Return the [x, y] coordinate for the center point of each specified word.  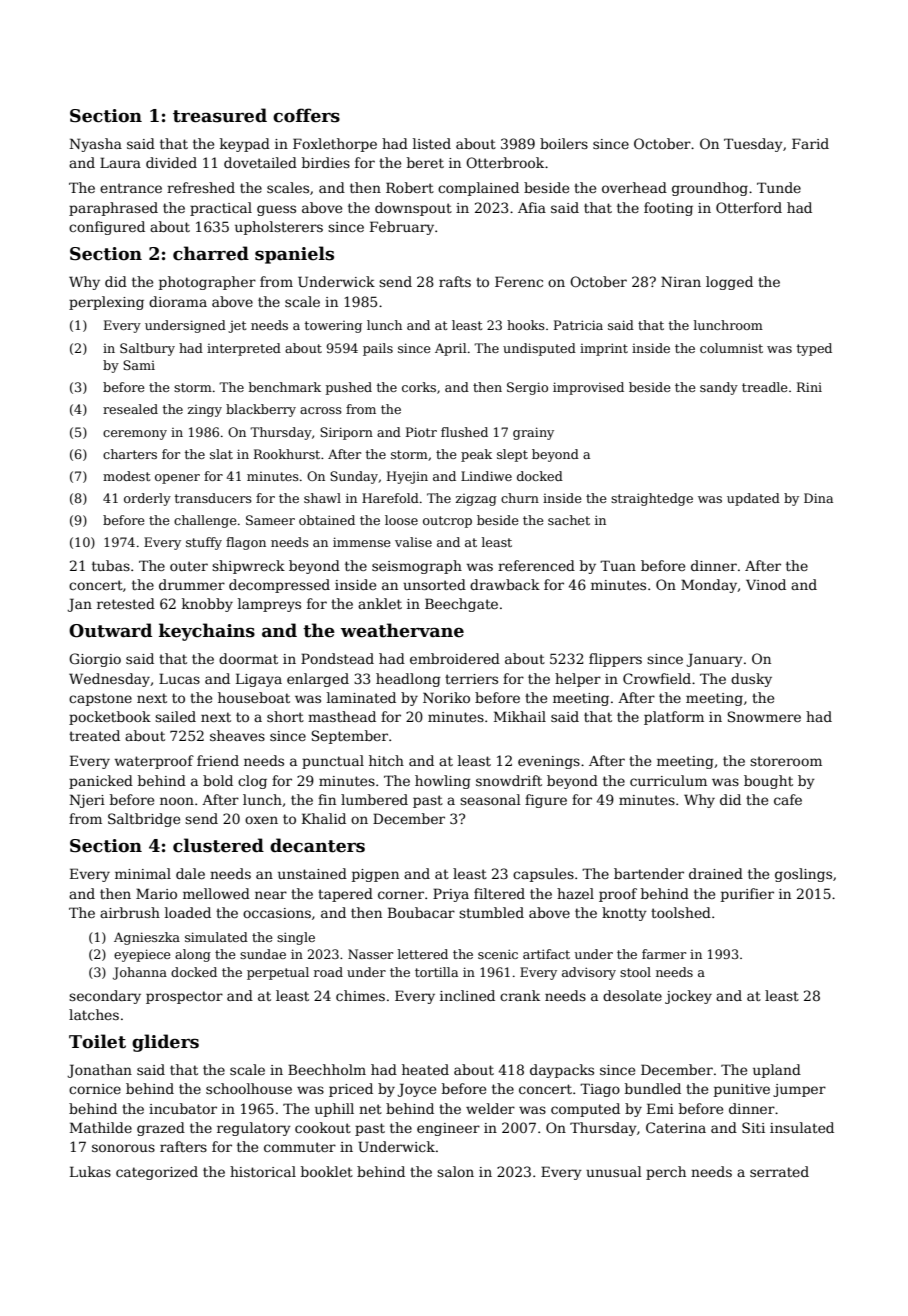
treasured [220, 115]
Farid [810, 143]
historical [263, 1171]
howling [443, 782]
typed [814, 349]
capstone [100, 699]
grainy [533, 433]
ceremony [135, 435]
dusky [751, 680]
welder [490, 1108]
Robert [410, 187]
